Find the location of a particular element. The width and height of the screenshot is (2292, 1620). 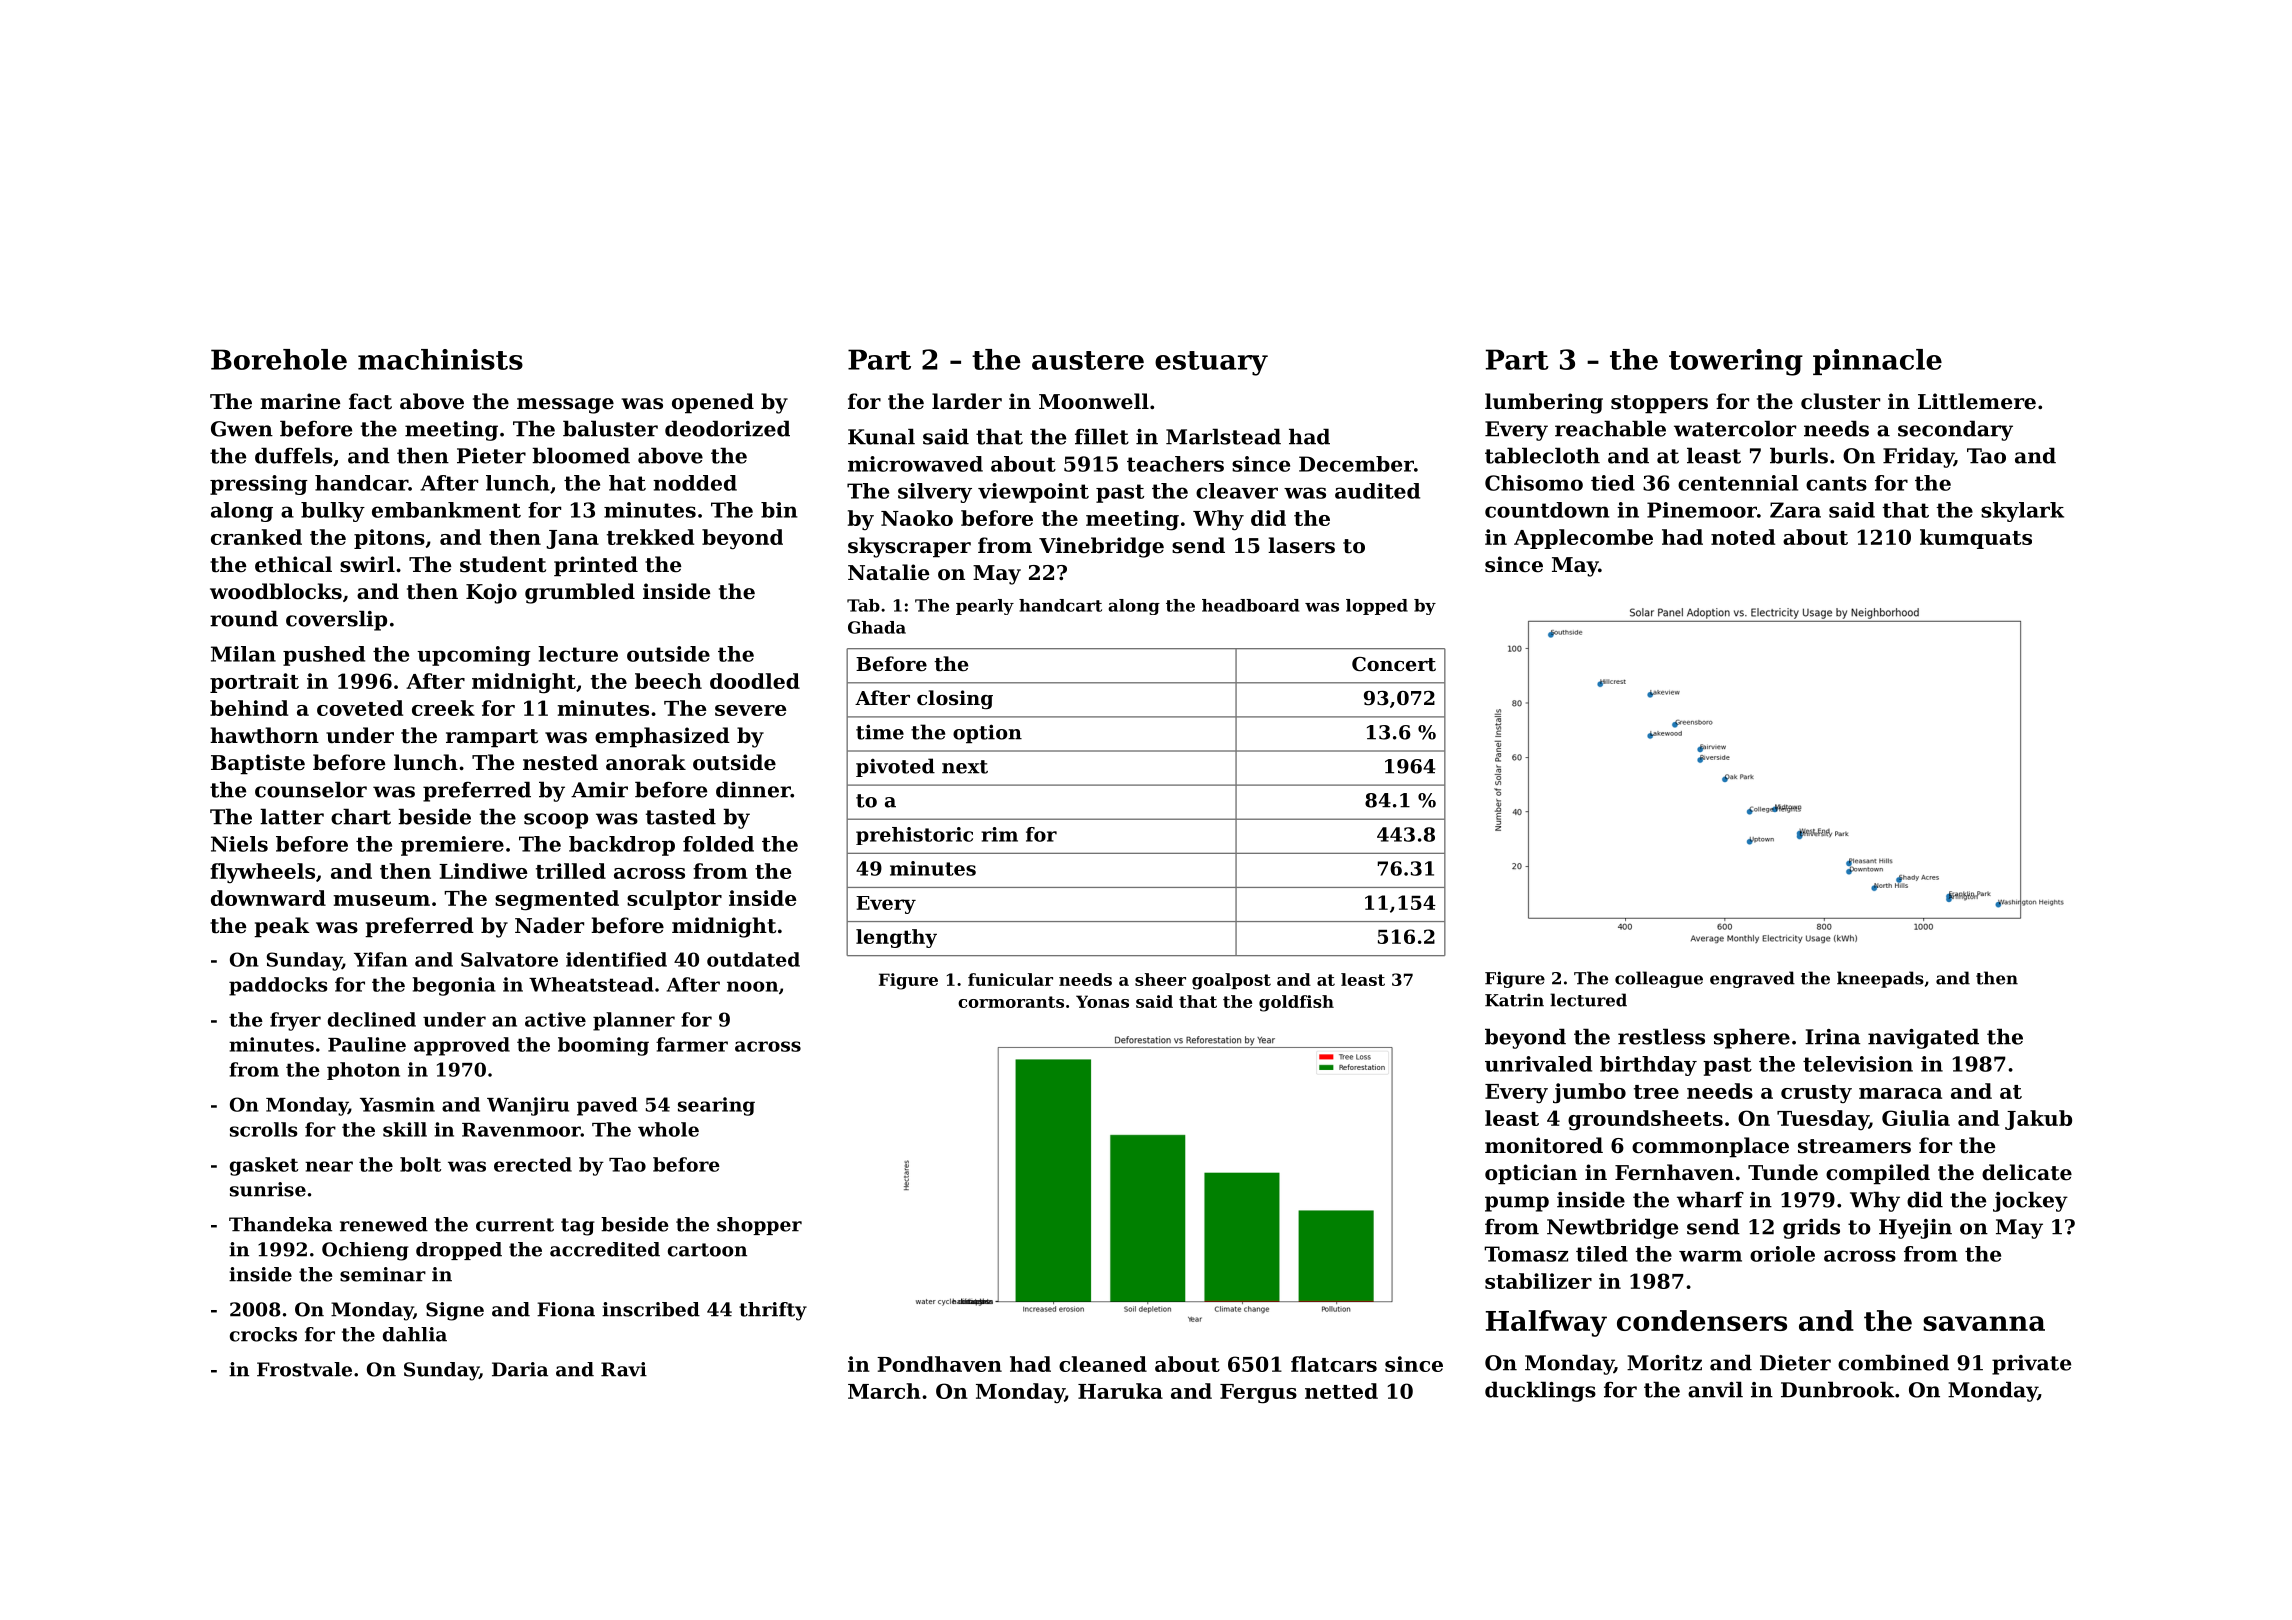

headboard is located at coordinates (1250, 605).
